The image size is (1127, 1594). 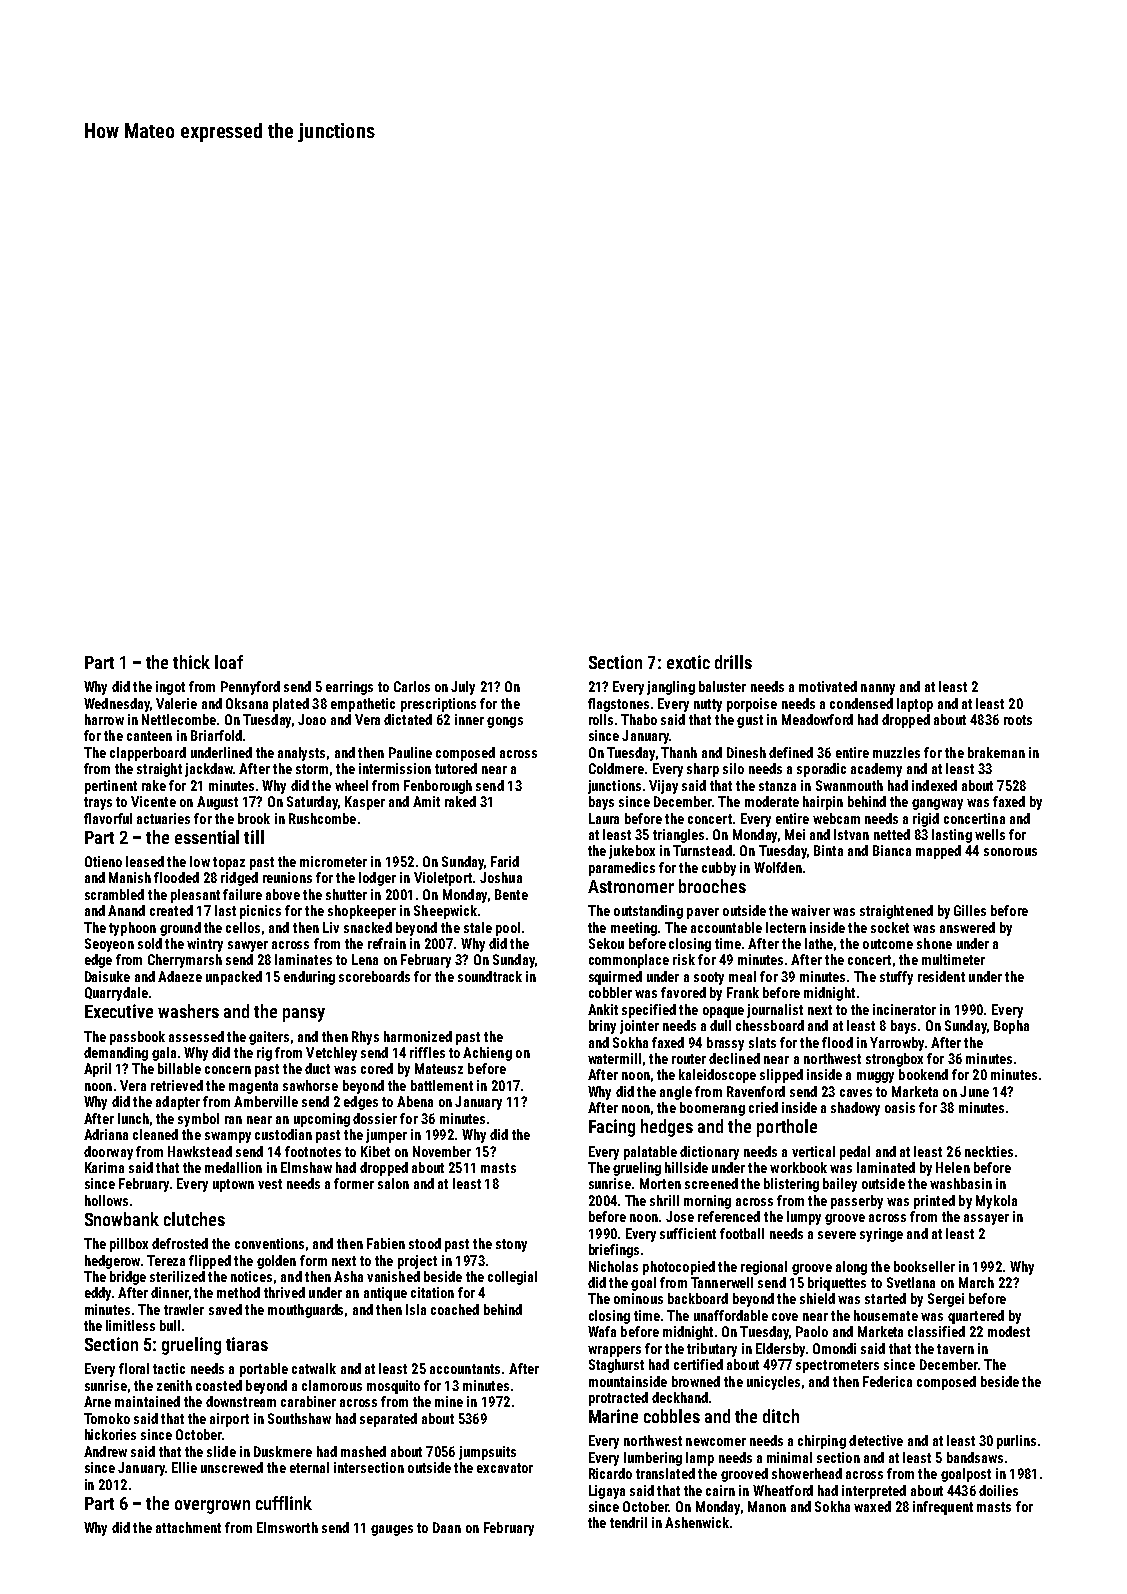 What do you see at coordinates (456, 768) in the screenshot?
I see `tutored` at bounding box center [456, 768].
